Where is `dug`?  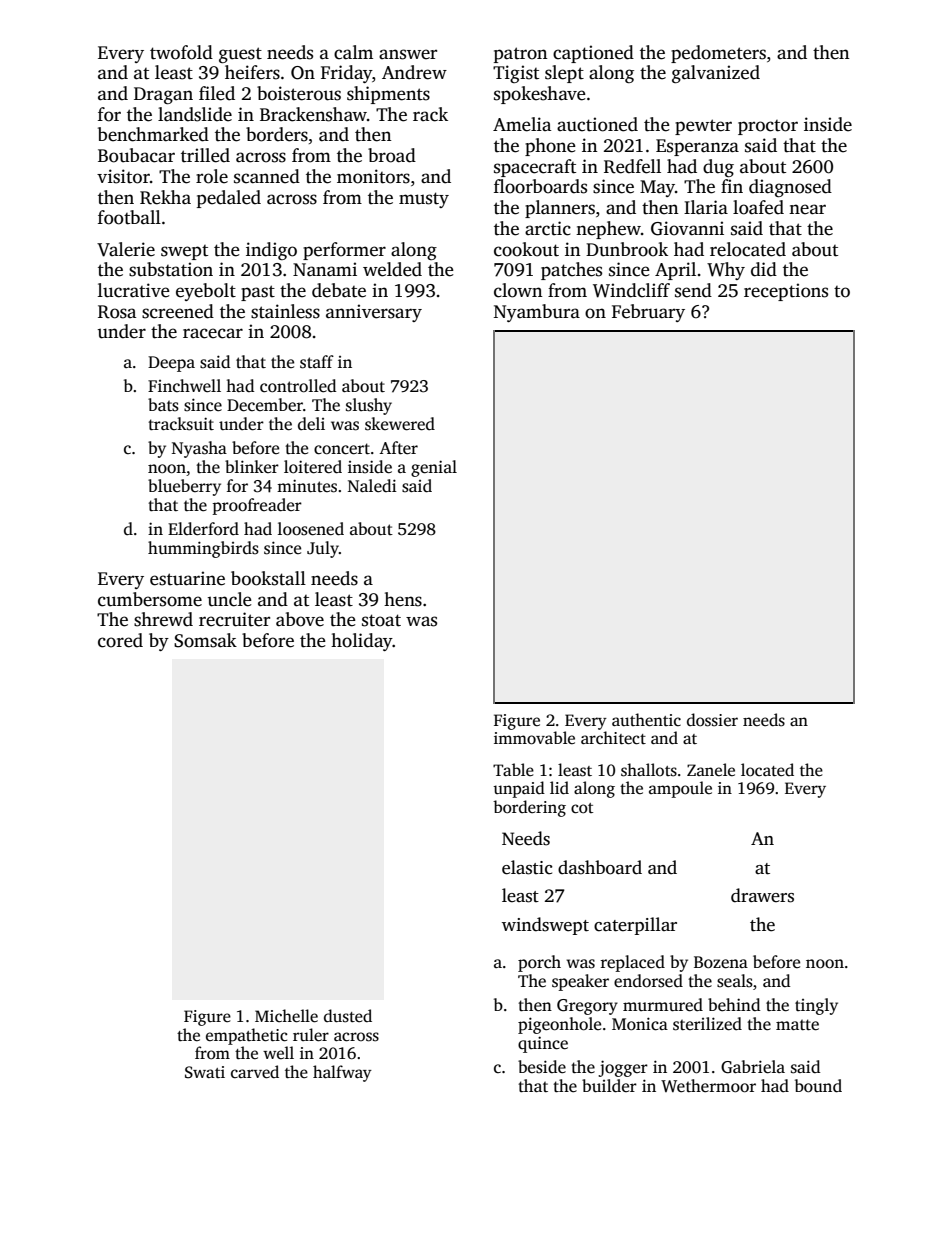 dug is located at coordinates (718, 168).
